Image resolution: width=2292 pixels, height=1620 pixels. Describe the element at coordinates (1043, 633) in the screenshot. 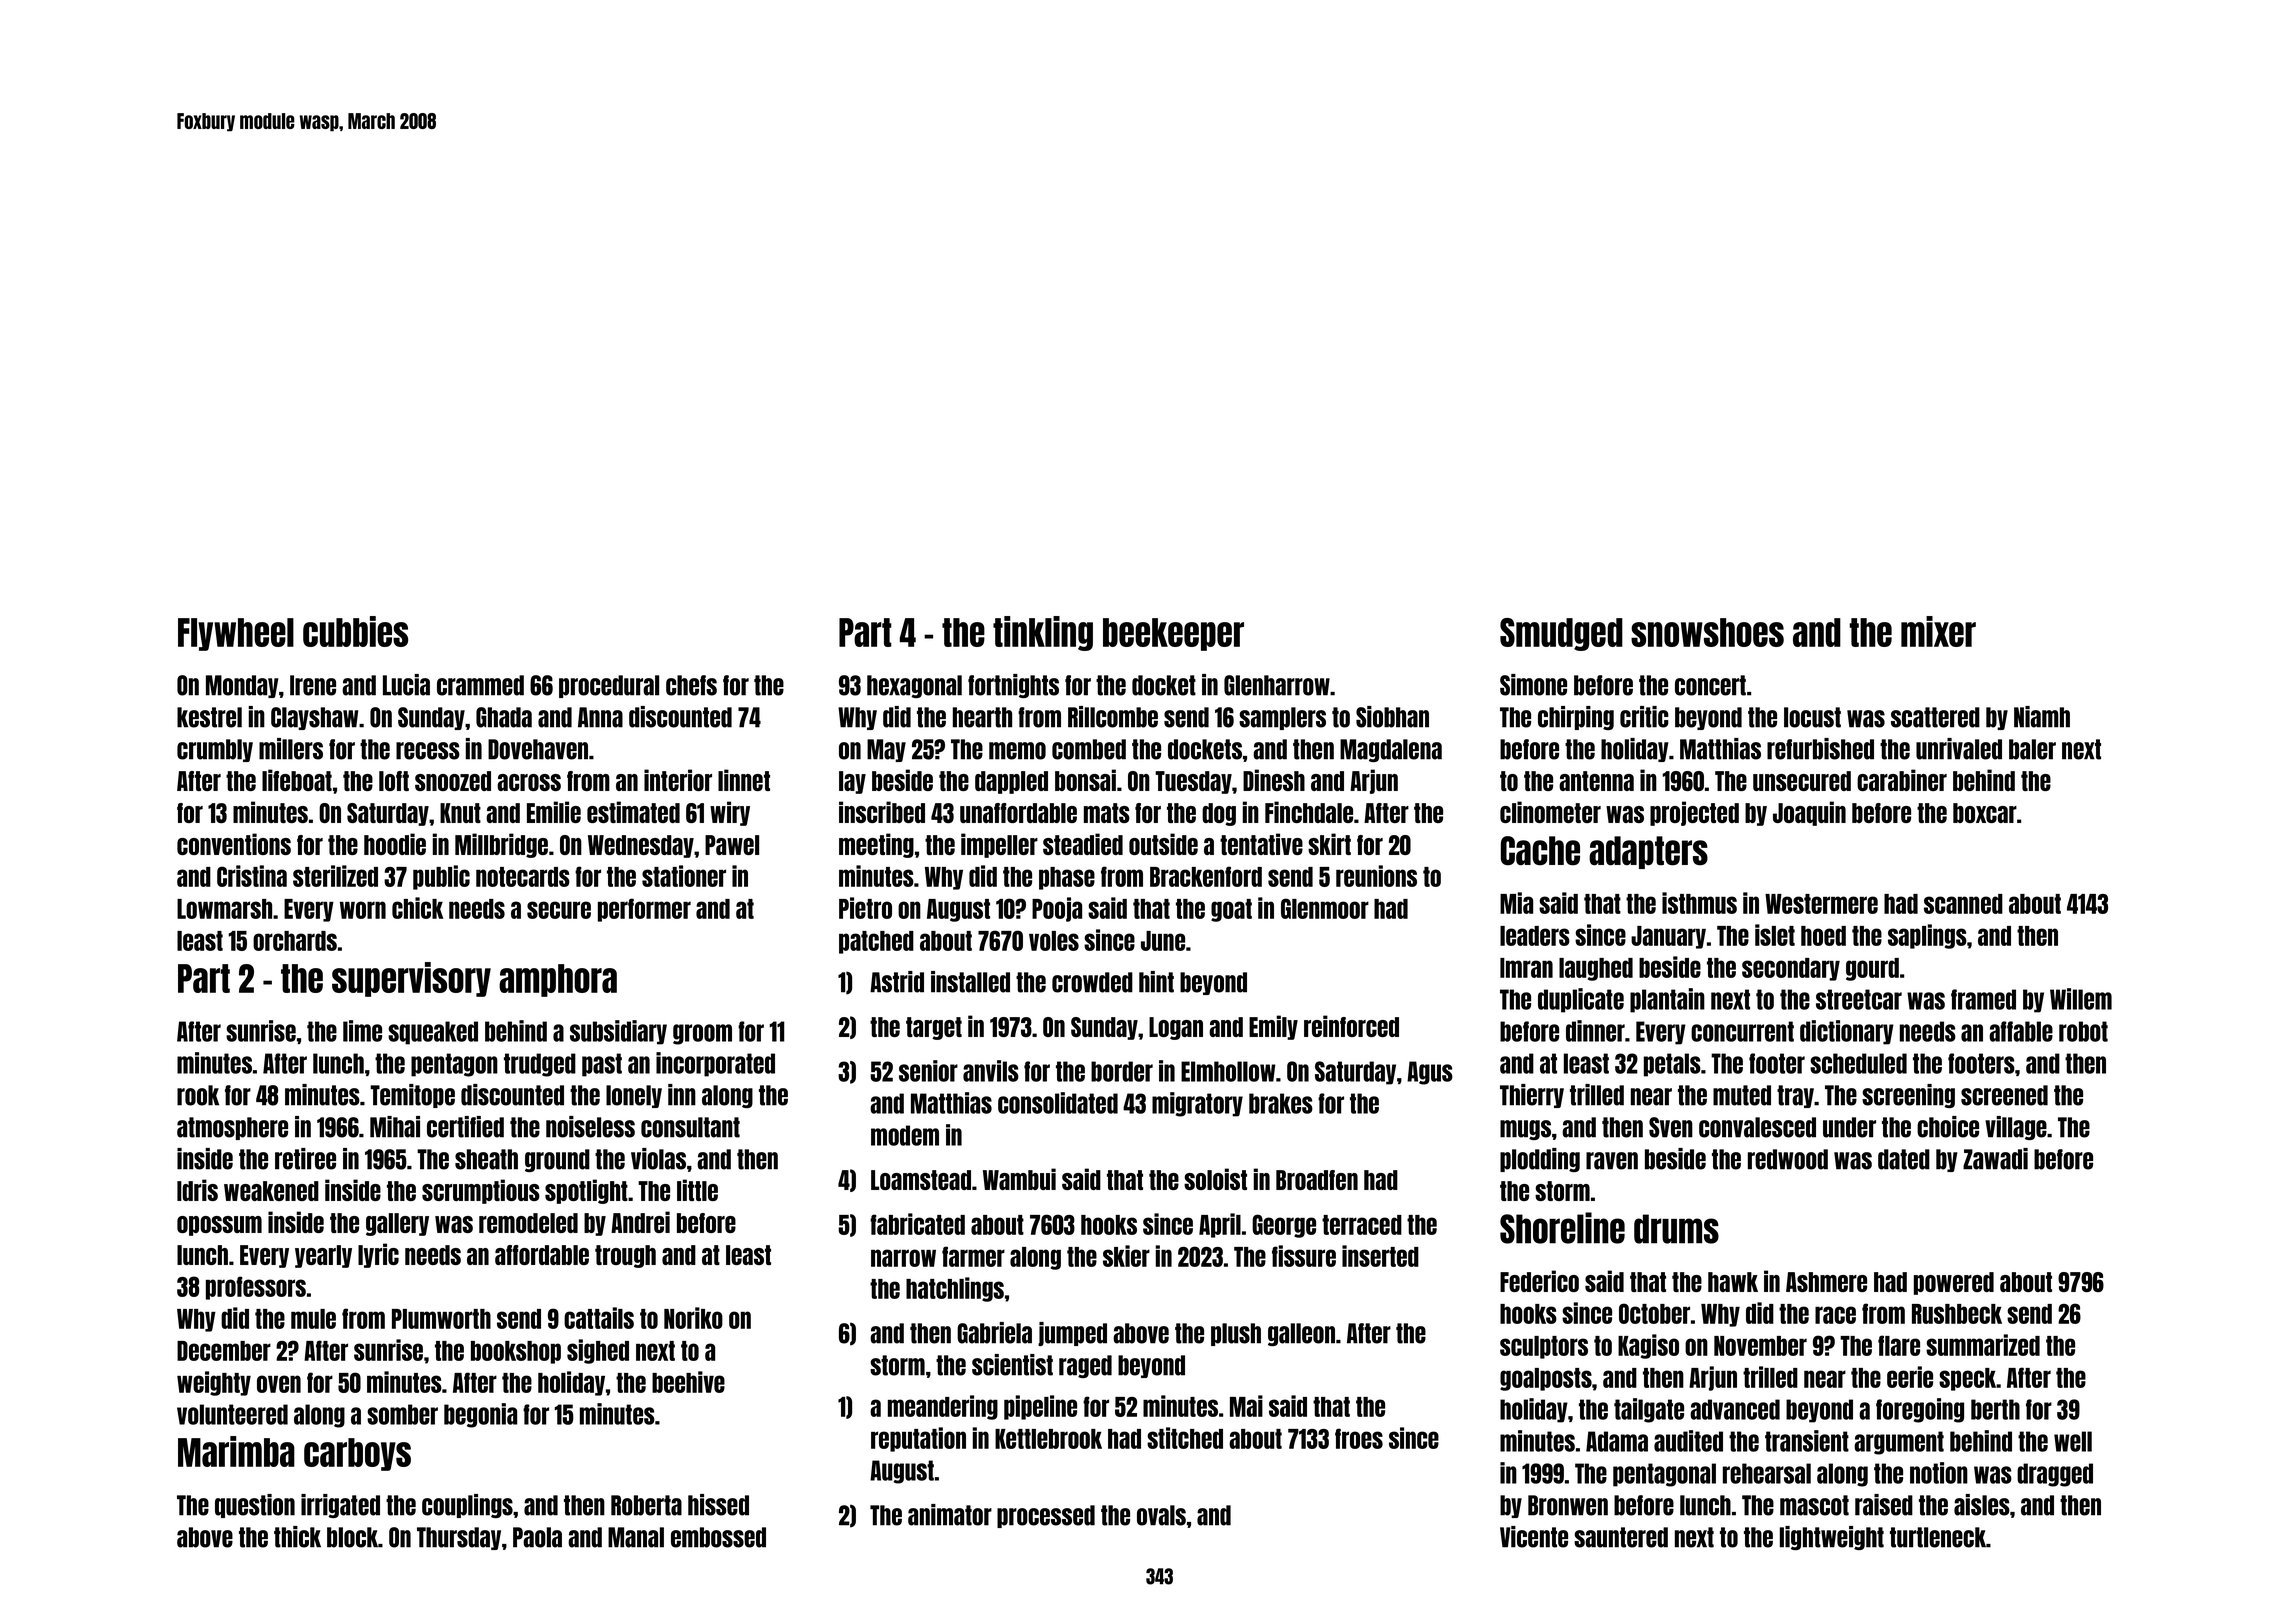

I see `tinkling` at that location.
